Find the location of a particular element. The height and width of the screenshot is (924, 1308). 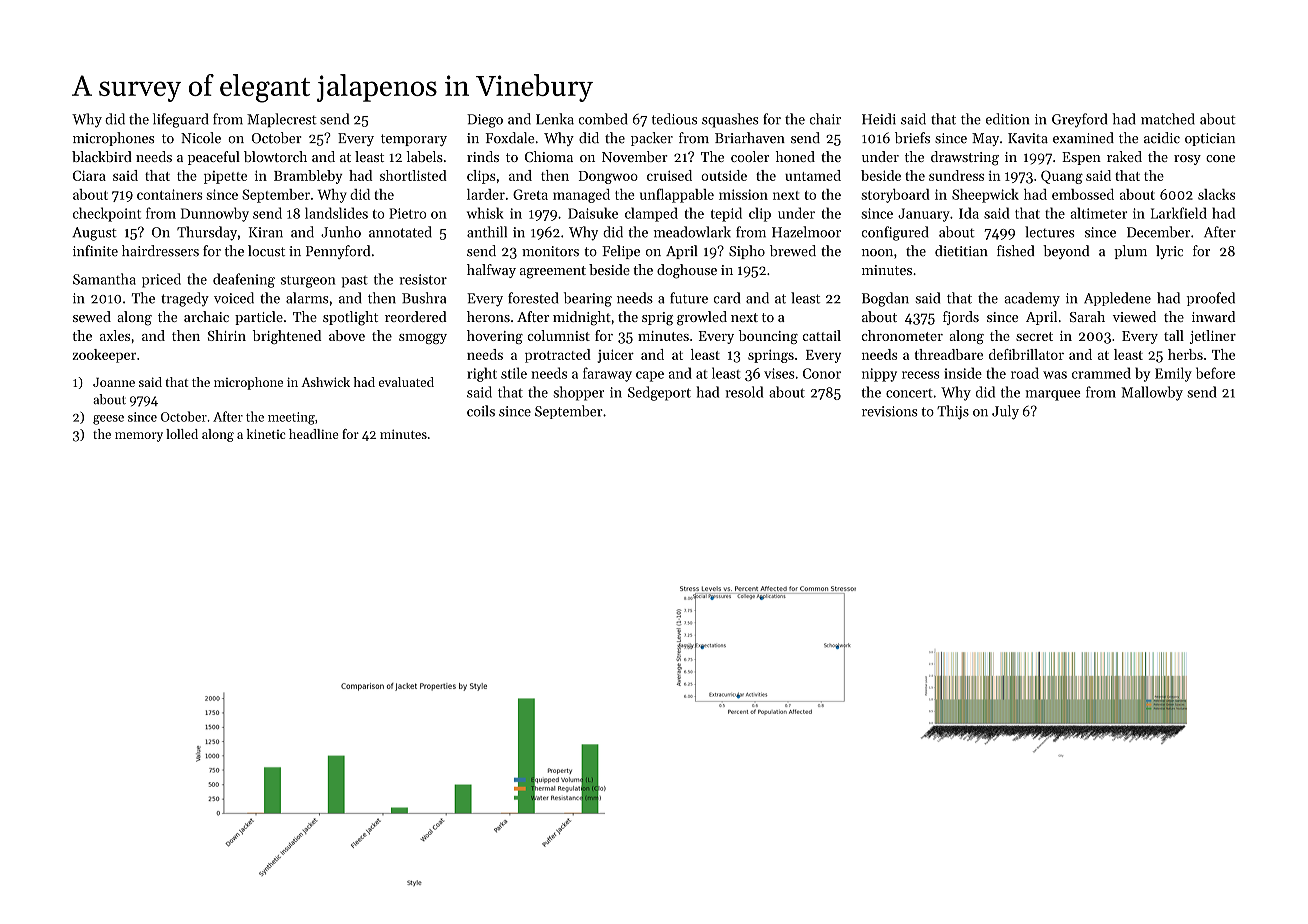

edition is located at coordinates (1007, 119).
